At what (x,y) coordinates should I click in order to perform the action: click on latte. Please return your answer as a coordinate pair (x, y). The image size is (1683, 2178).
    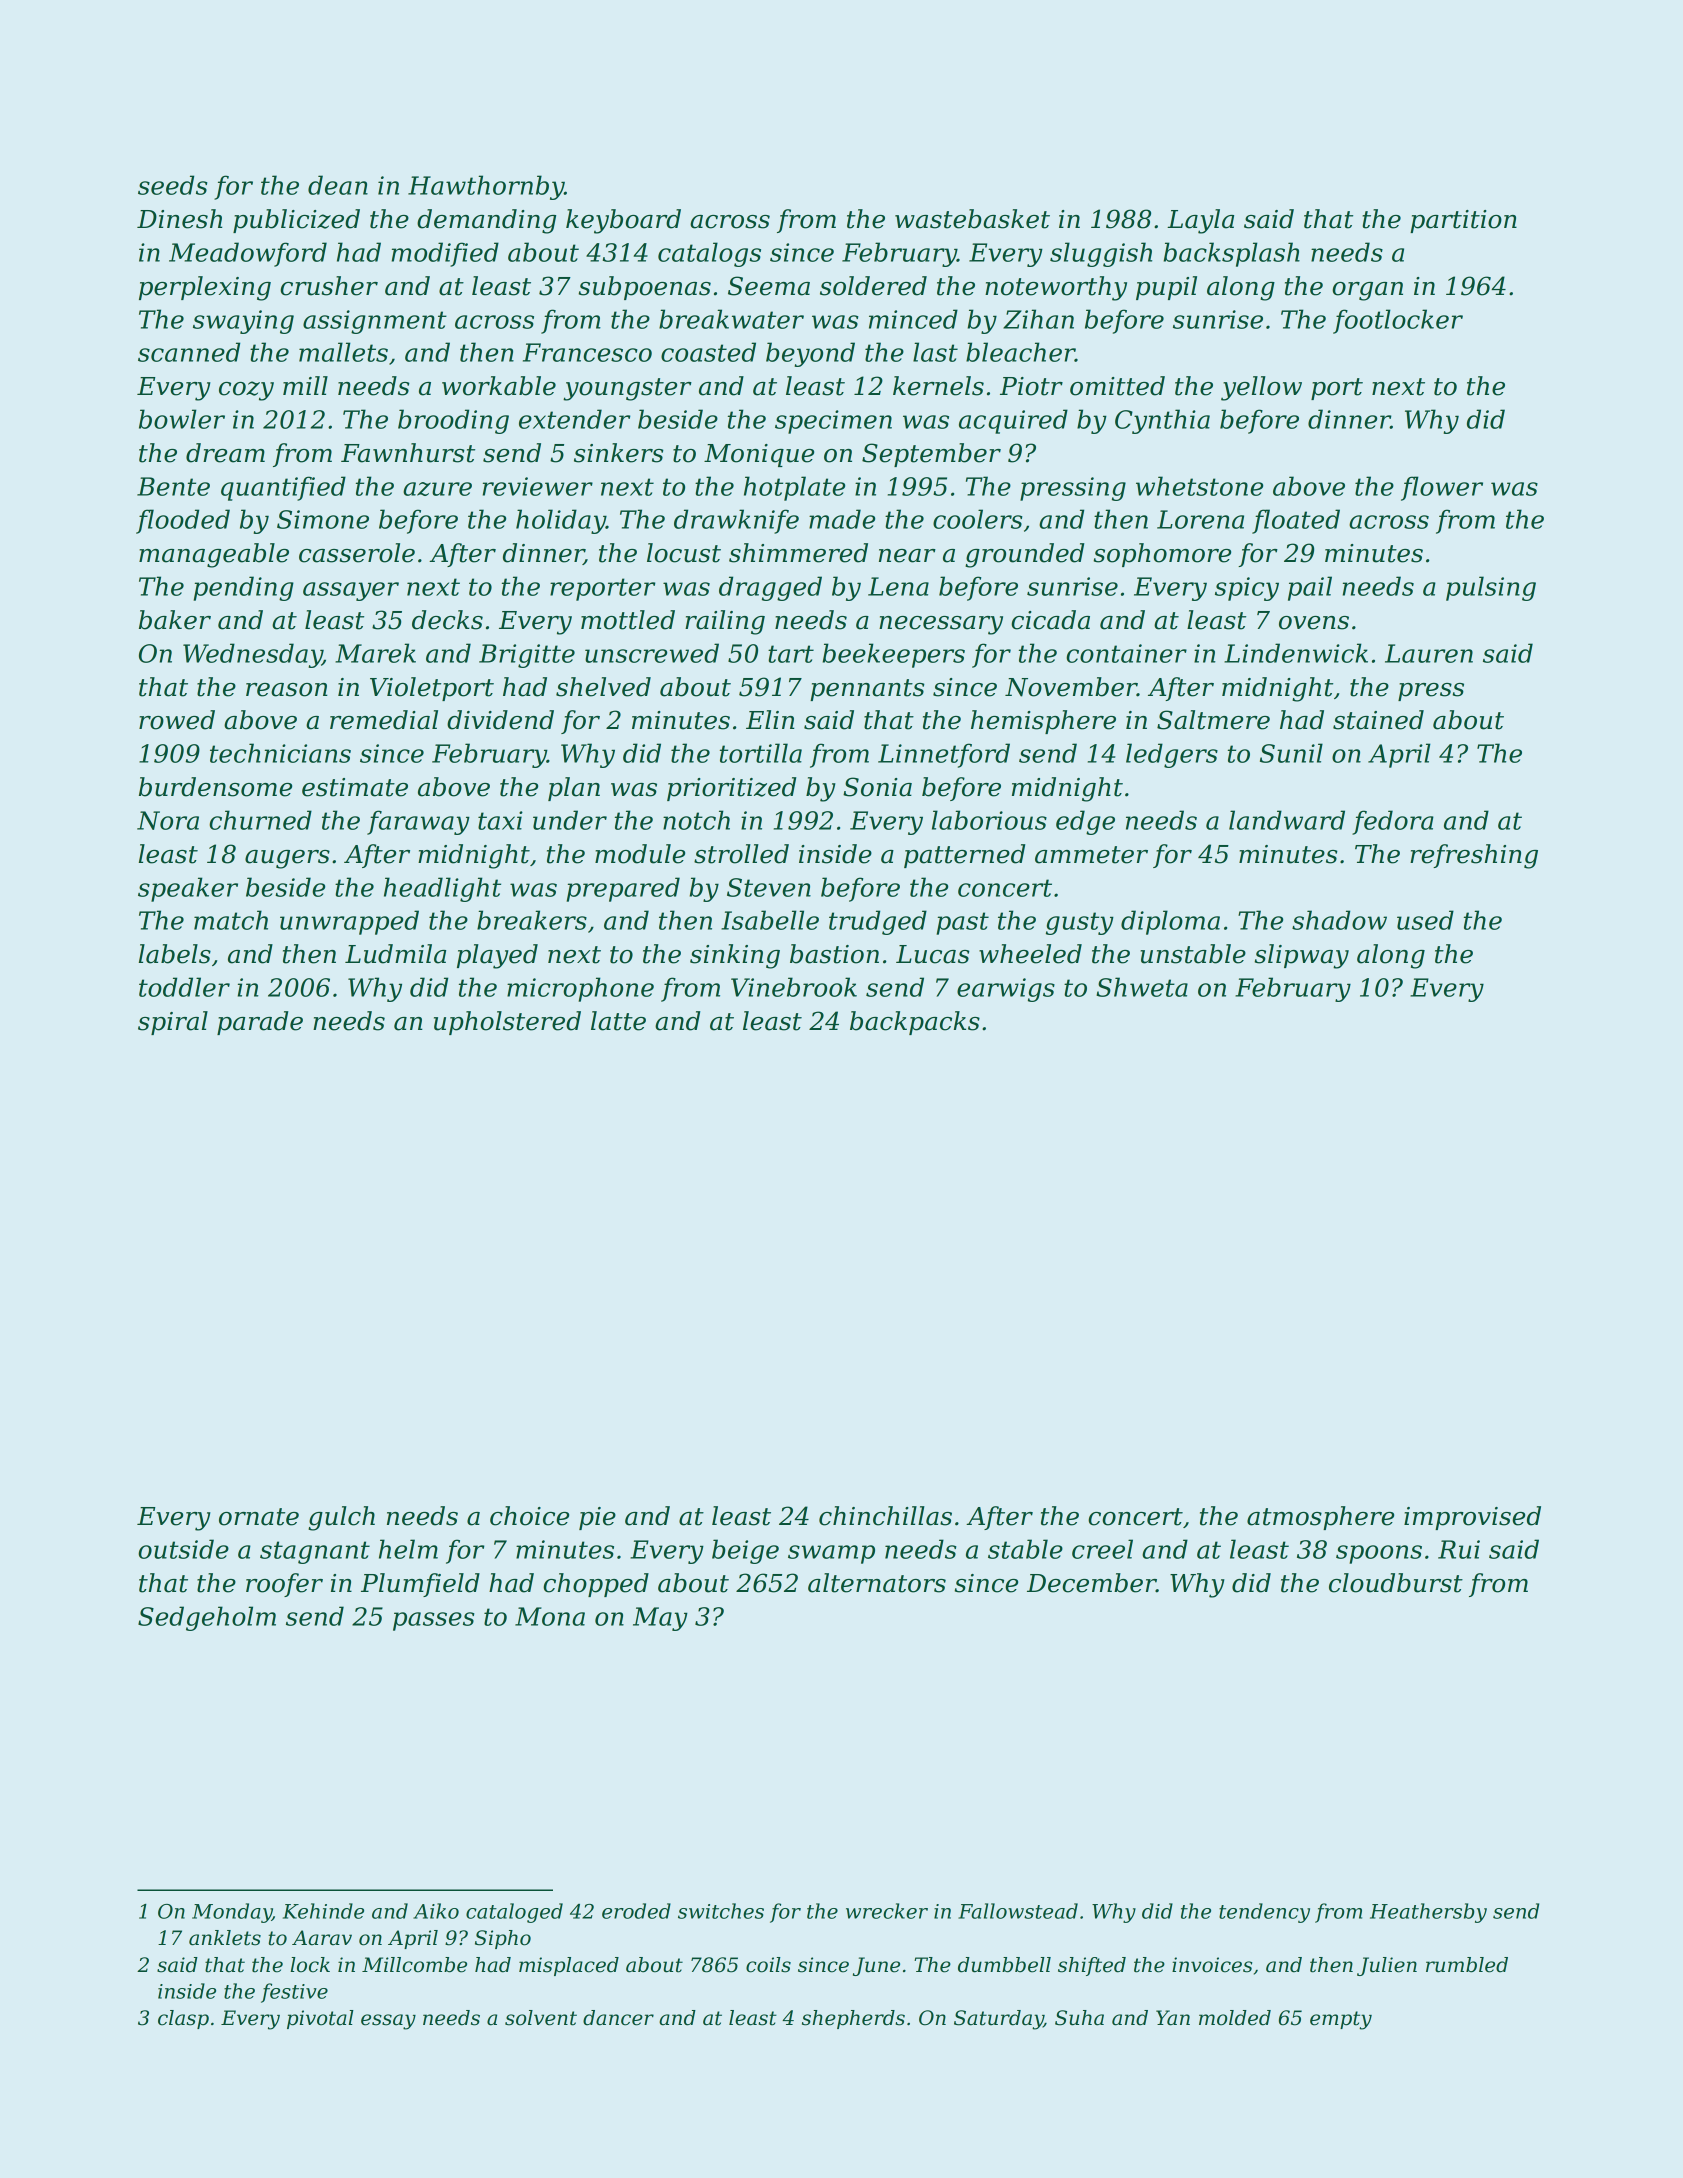
    Looking at the image, I should click on (618, 1021).
